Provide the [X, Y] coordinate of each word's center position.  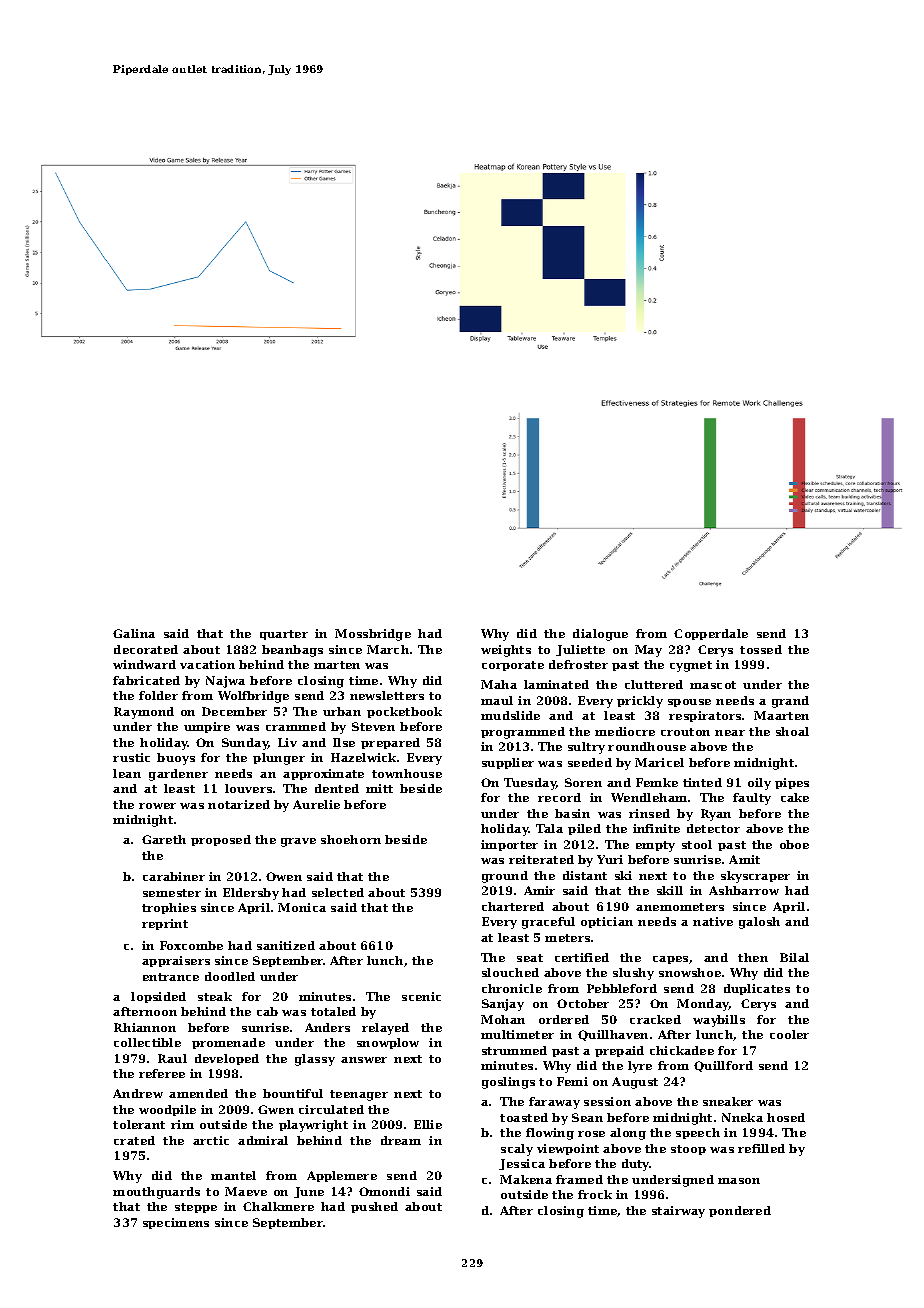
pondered [740, 1211]
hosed [786, 1117]
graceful [548, 923]
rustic [131, 757]
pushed [374, 1207]
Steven [373, 726]
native [713, 921]
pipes [792, 783]
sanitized [286, 945]
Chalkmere [278, 1206]
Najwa [225, 682]
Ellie [428, 1124]
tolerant [139, 1124]
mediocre [625, 731]
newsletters [387, 695]
